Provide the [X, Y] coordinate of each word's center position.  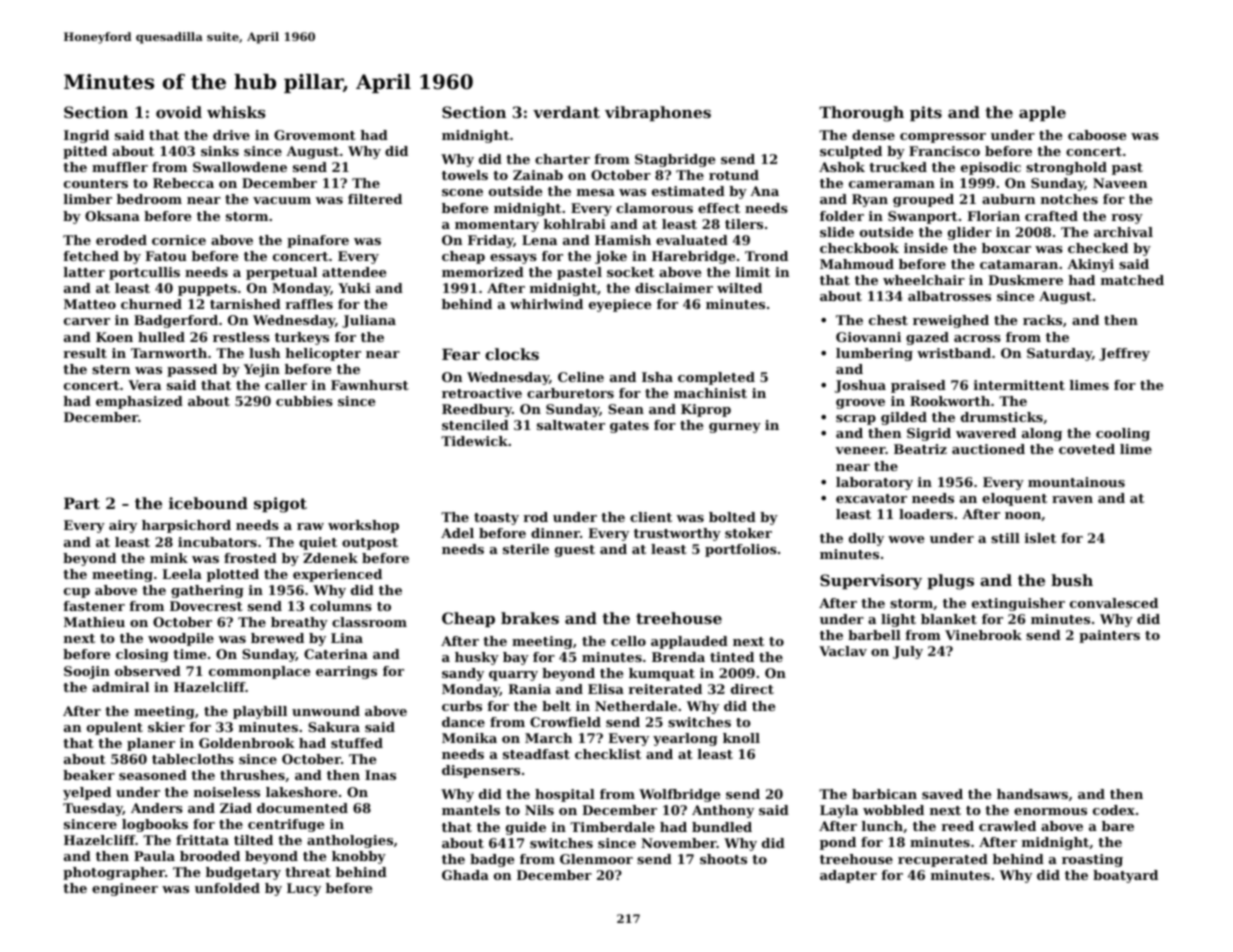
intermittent [1019, 385]
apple [1042, 113]
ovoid [179, 112]
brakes [530, 618]
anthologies [350, 841]
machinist [710, 393]
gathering [207, 591]
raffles [309, 304]
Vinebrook [983, 635]
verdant [566, 112]
